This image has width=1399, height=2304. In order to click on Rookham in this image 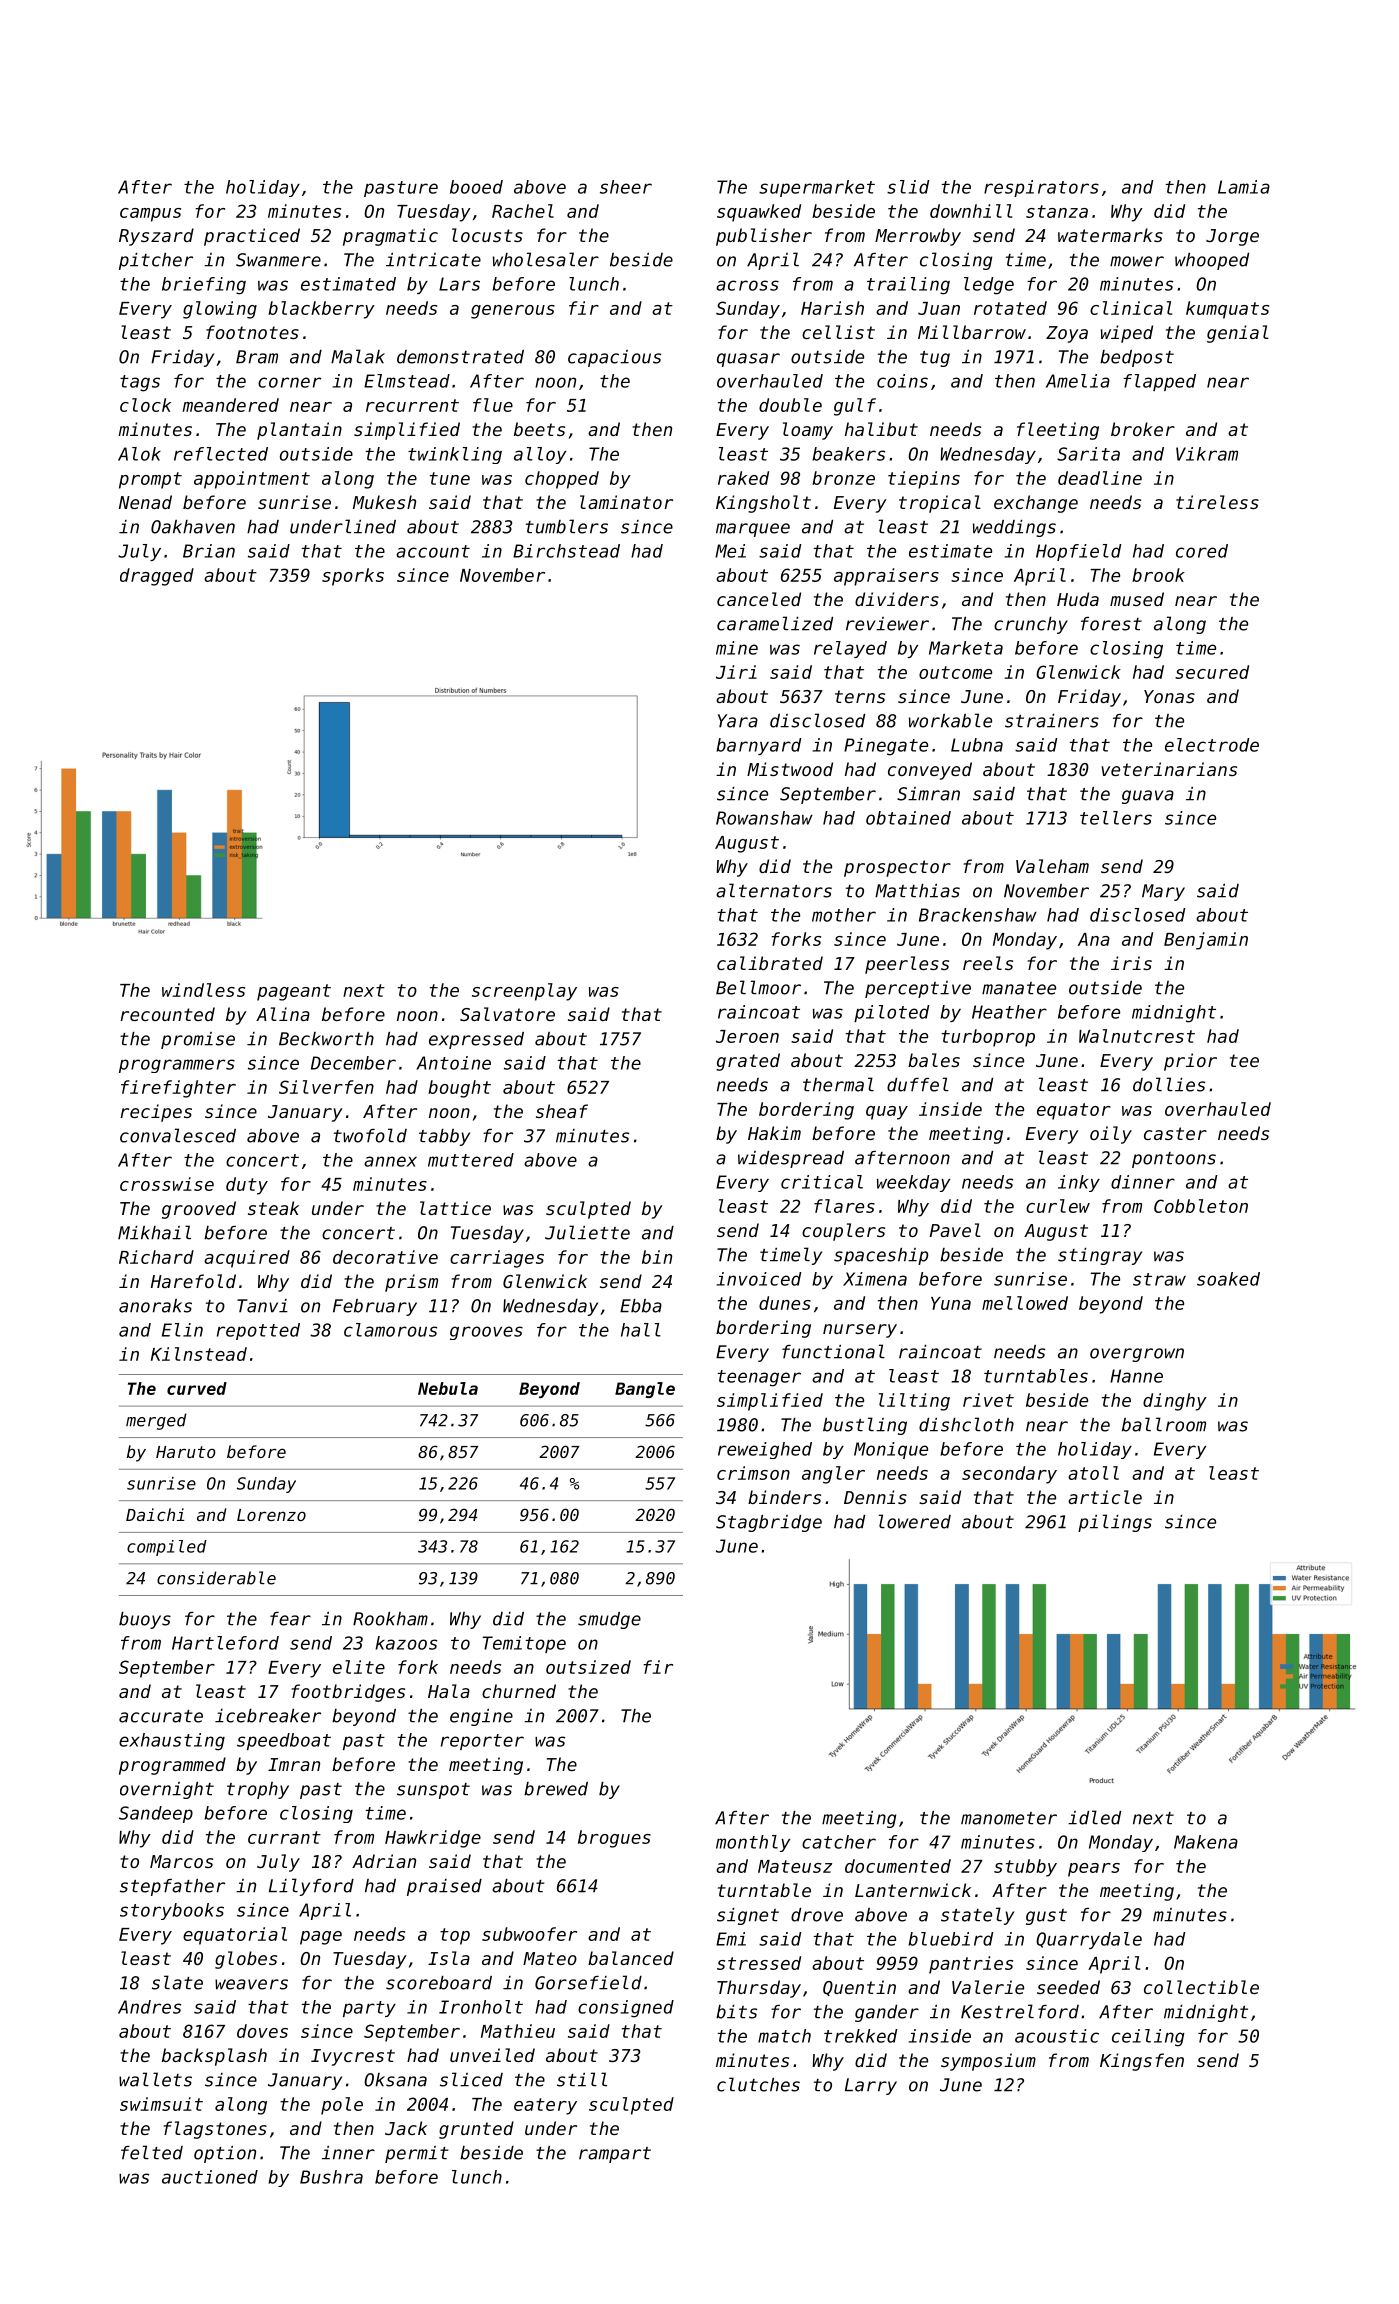, I will do `click(390, 1619)`.
